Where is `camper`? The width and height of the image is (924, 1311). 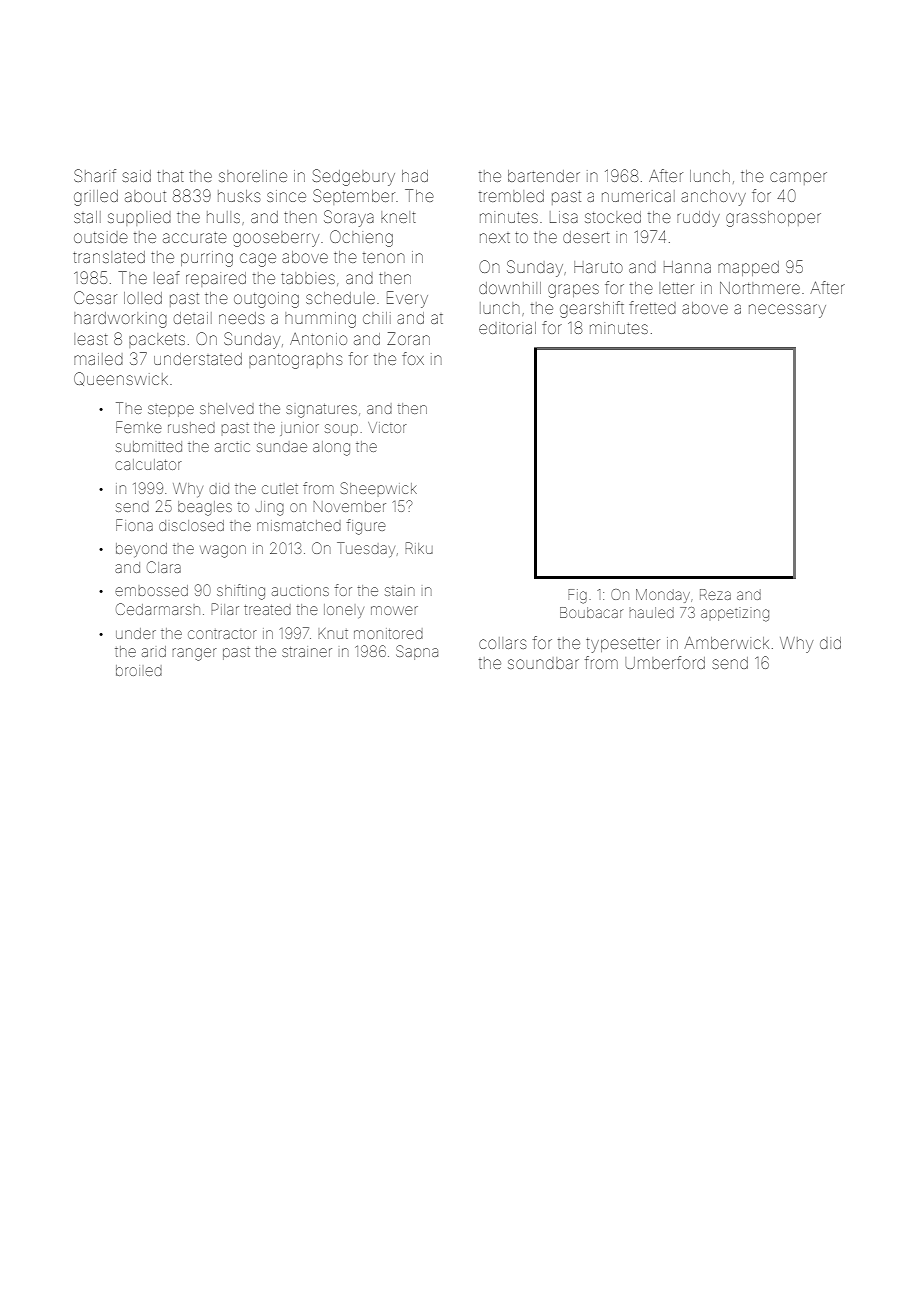
camper is located at coordinates (798, 178).
